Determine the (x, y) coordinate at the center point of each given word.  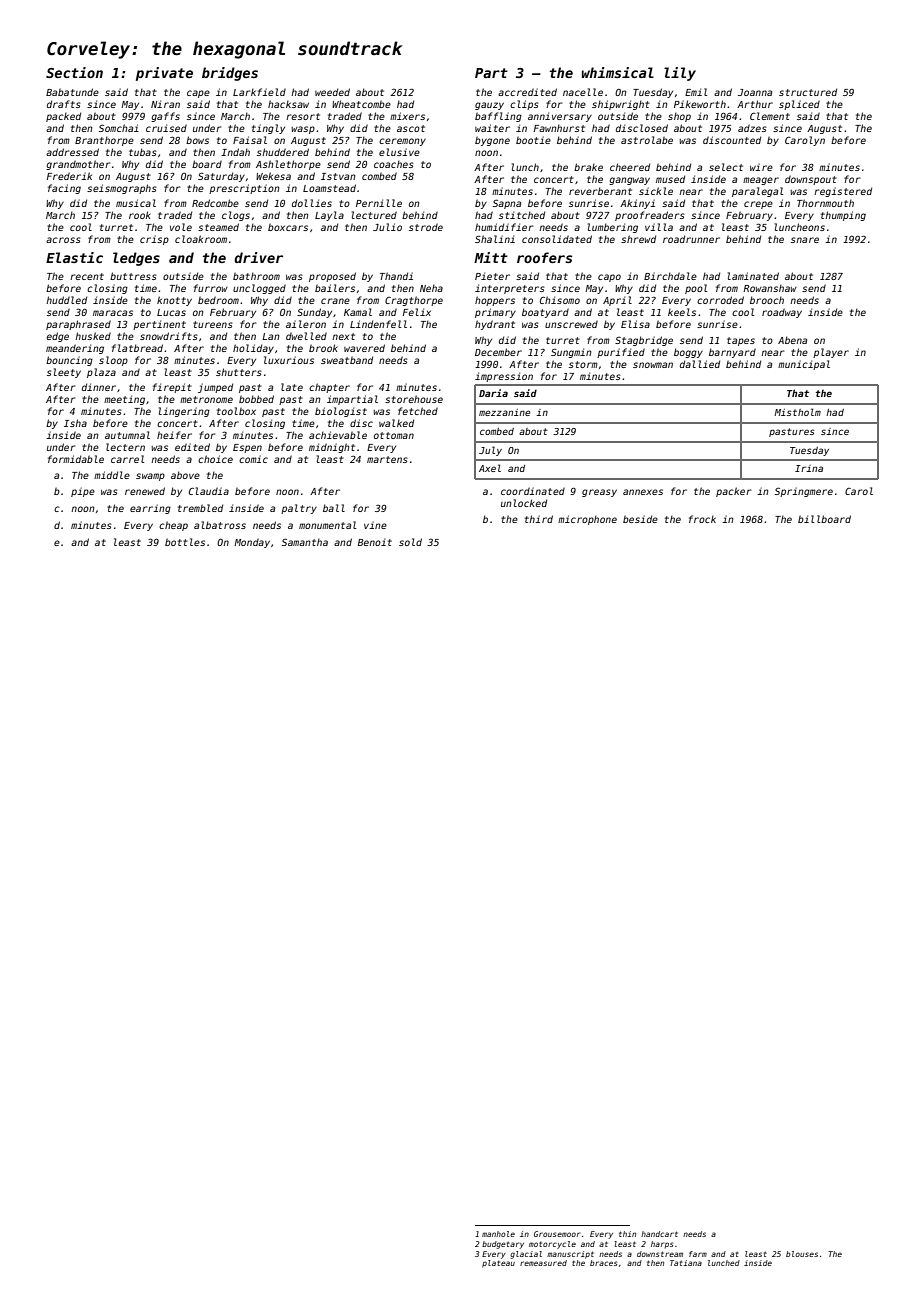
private (164, 74)
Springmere (804, 492)
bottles (185, 542)
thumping (843, 216)
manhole (498, 1234)
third (539, 519)
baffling (498, 117)
